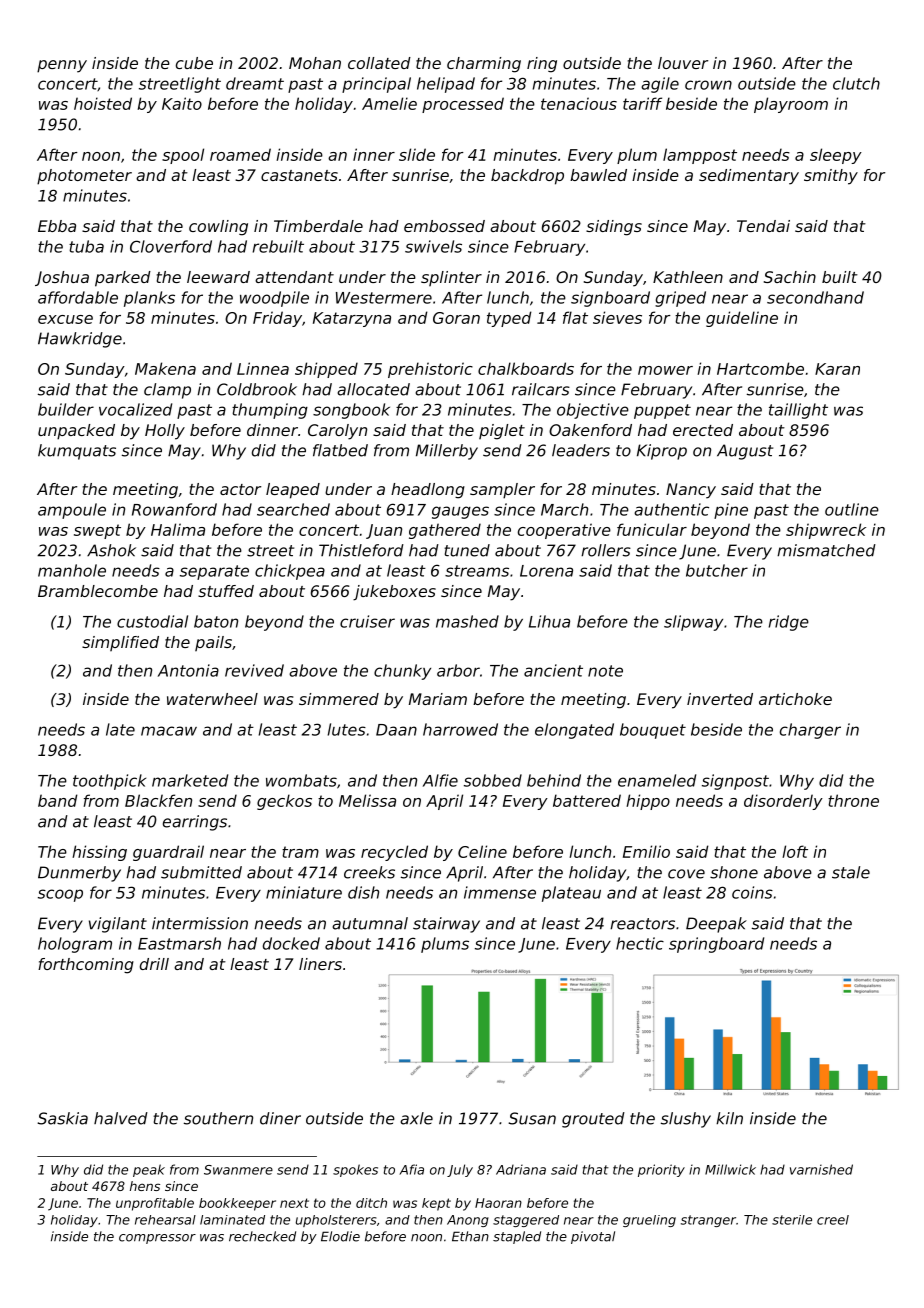 The height and width of the image is (1308, 924). Describe the element at coordinates (218, 1118) in the image. I see `southern` at that location.
